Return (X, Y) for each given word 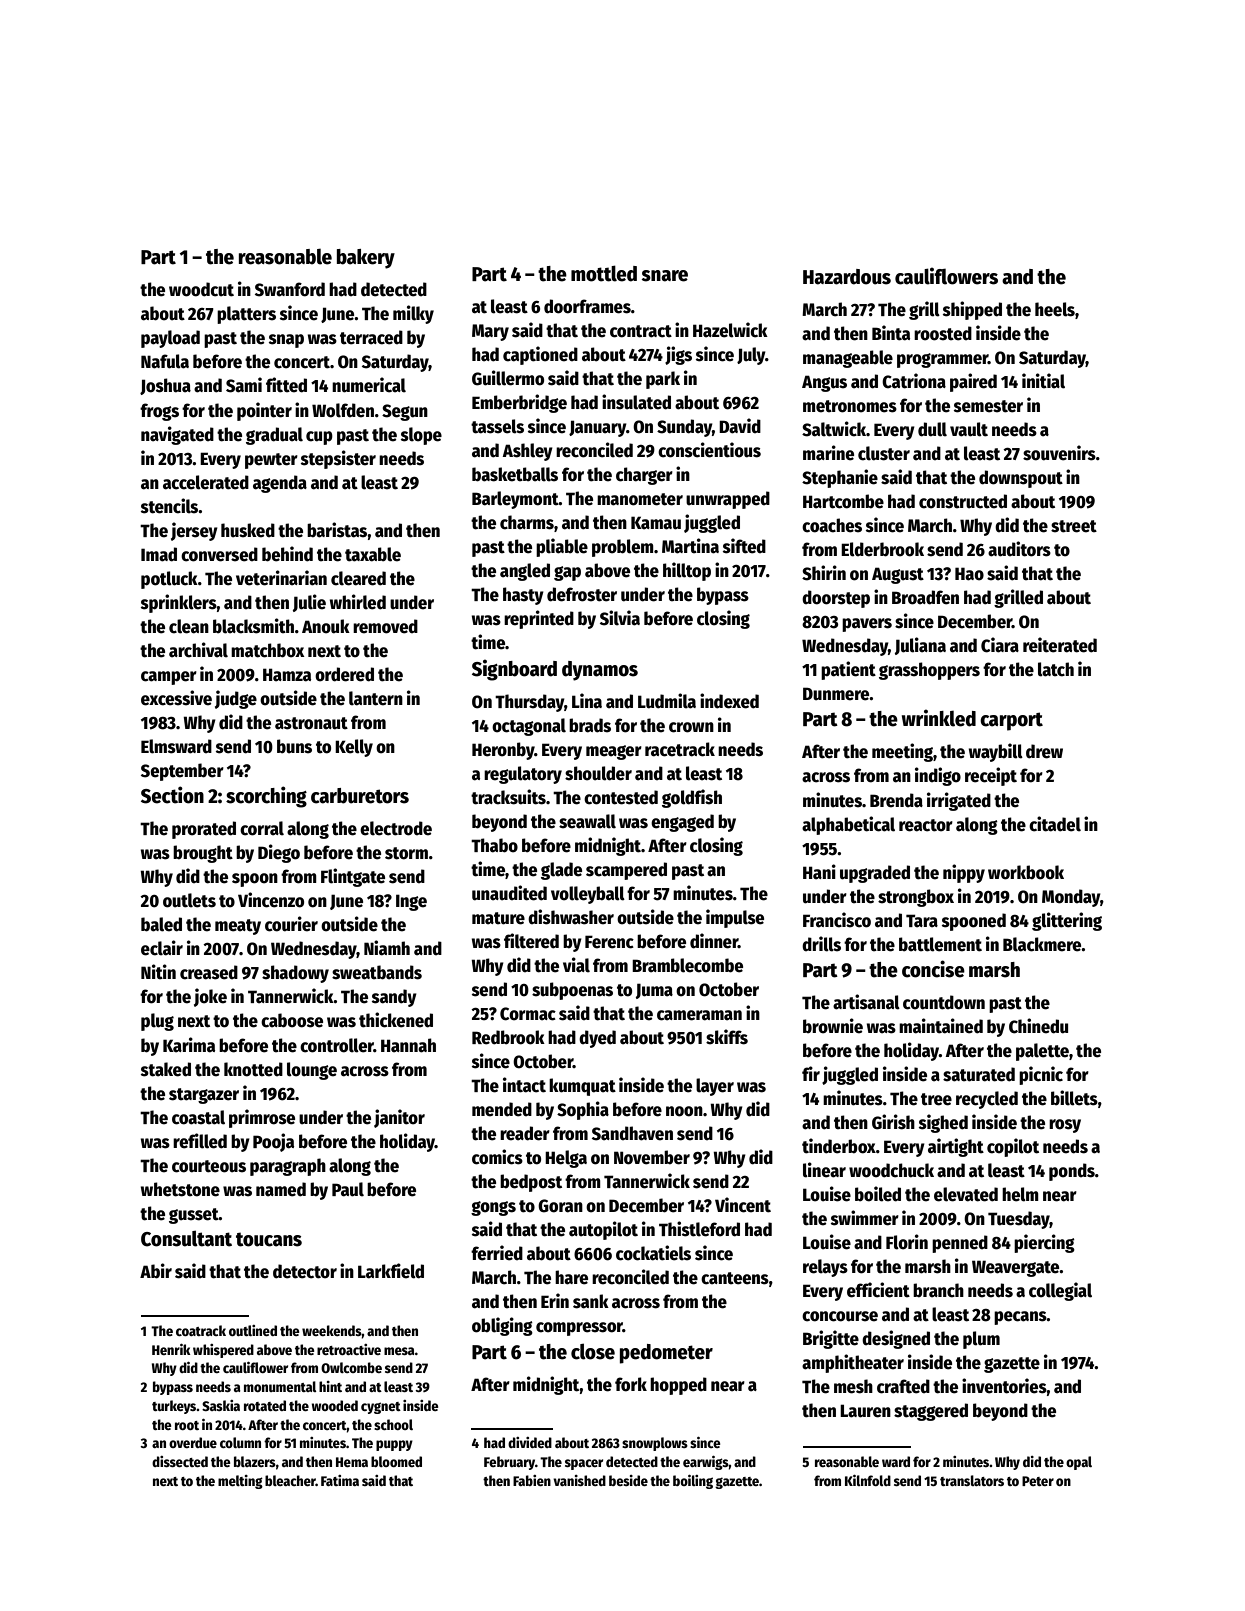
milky (413, 314)
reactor (926, 825)
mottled (604, 273)
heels (1055, 309)
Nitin (158, 971)
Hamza (287, 675)
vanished (579, 1480)
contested (621, 797)
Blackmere (1042, 944)
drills (821, 944)
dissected (180, 1461)
